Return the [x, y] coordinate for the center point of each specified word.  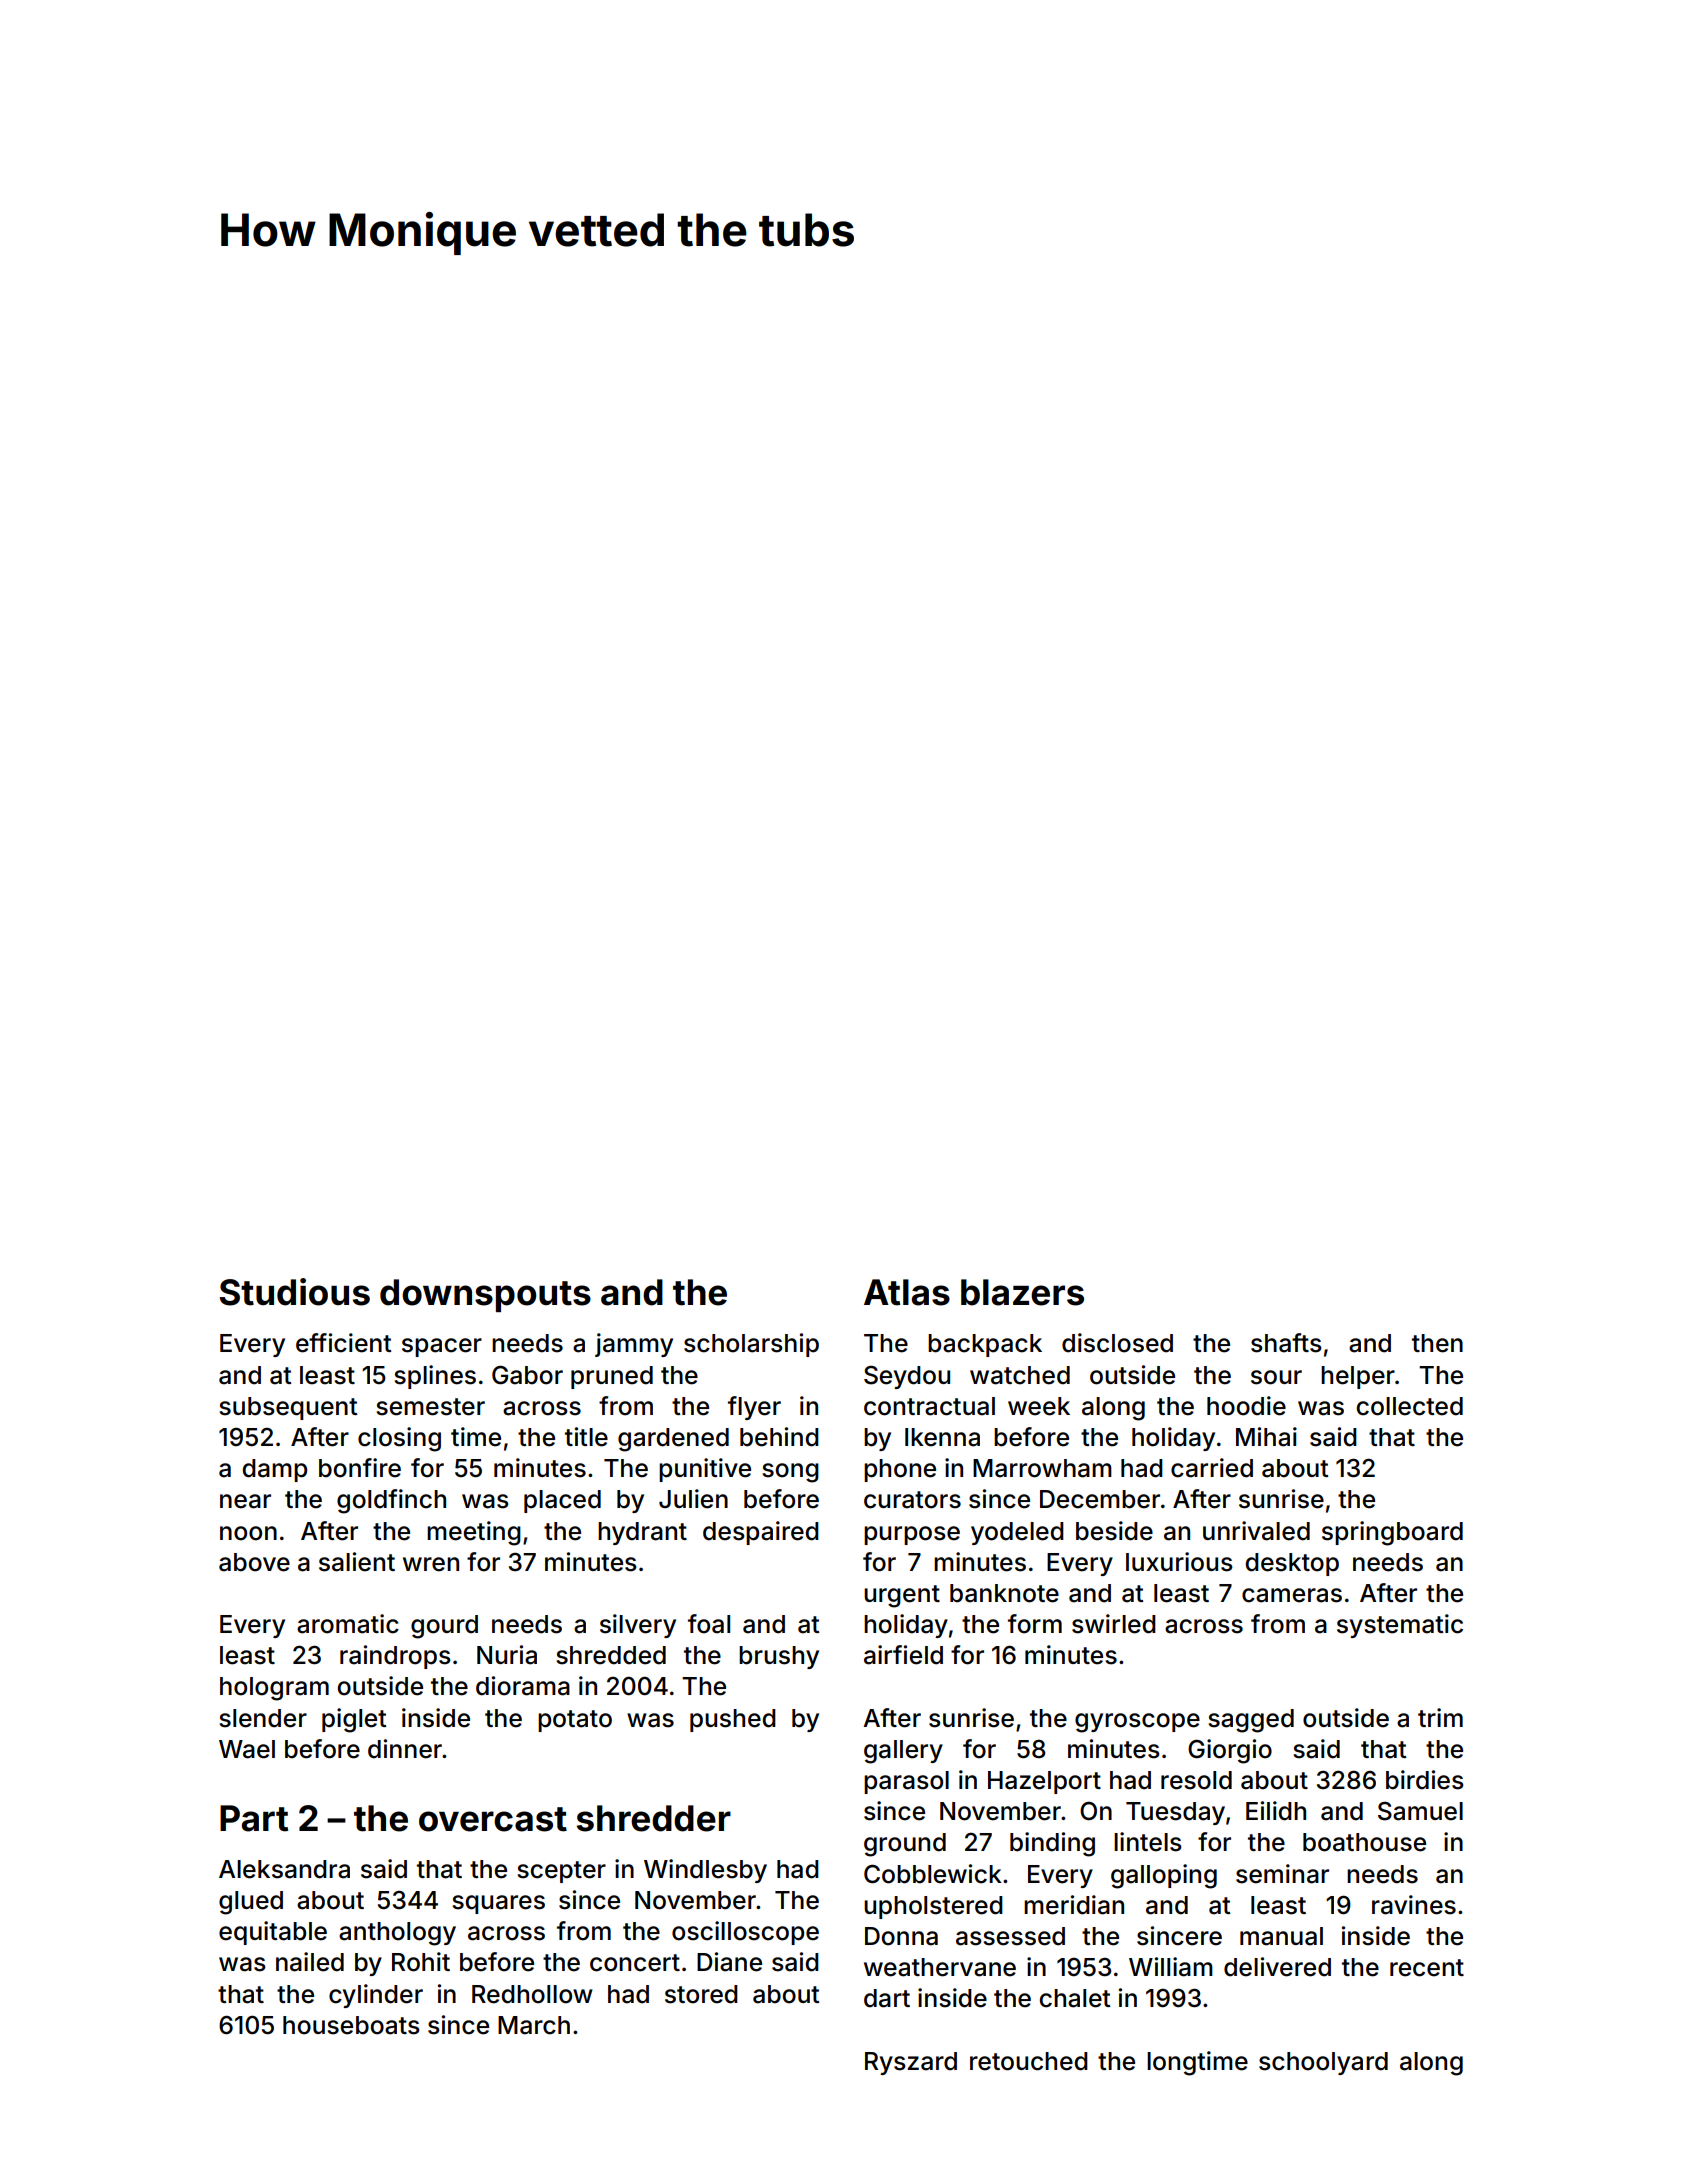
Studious [295, 1292]
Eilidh [1276, 1811]
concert [635, 1963]
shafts [1286, 1343]
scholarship [751, 1345]
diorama [523, 1686]
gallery [903, 1752]
